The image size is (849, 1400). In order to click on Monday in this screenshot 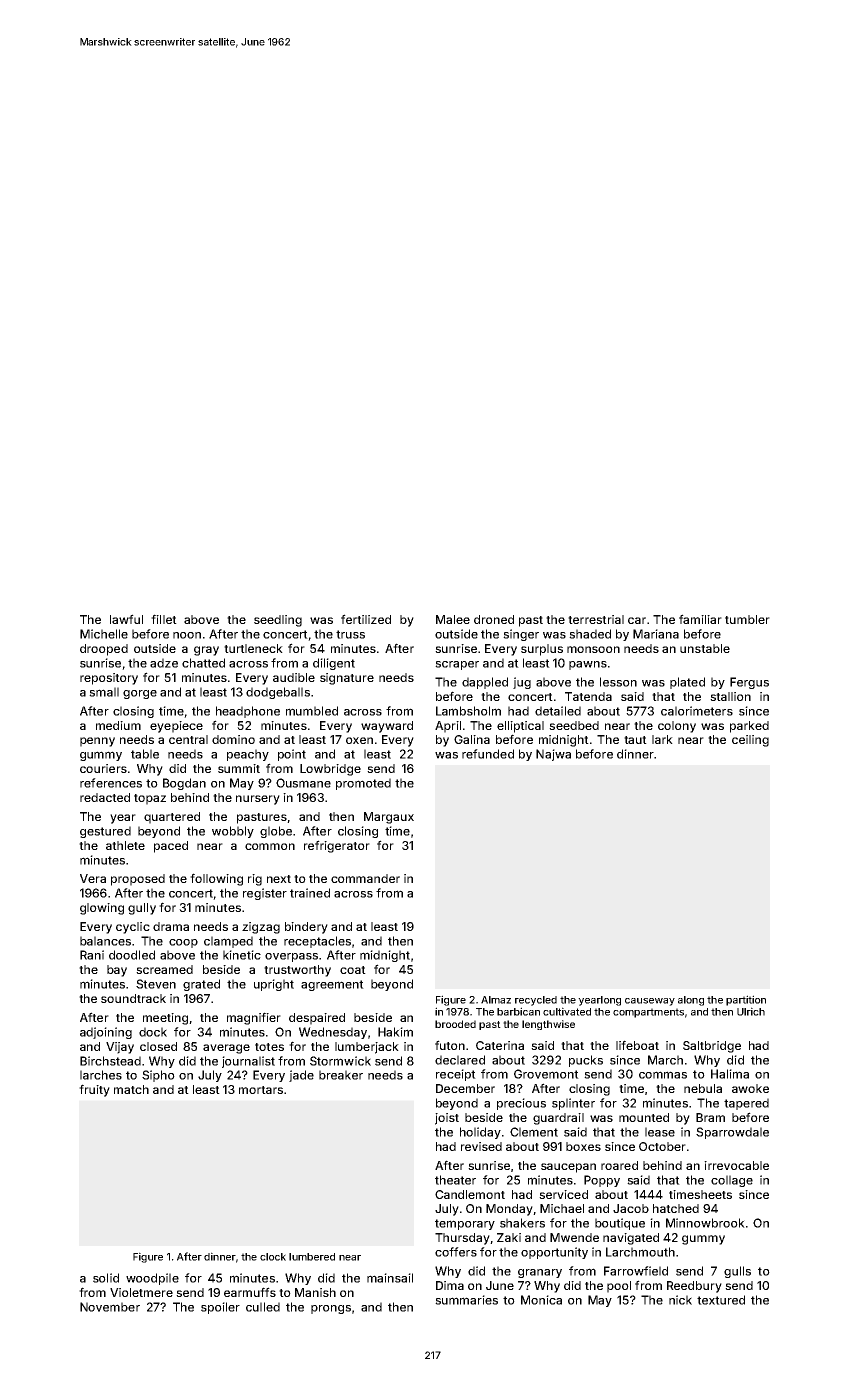, I will do `click(509, 1210)`.
